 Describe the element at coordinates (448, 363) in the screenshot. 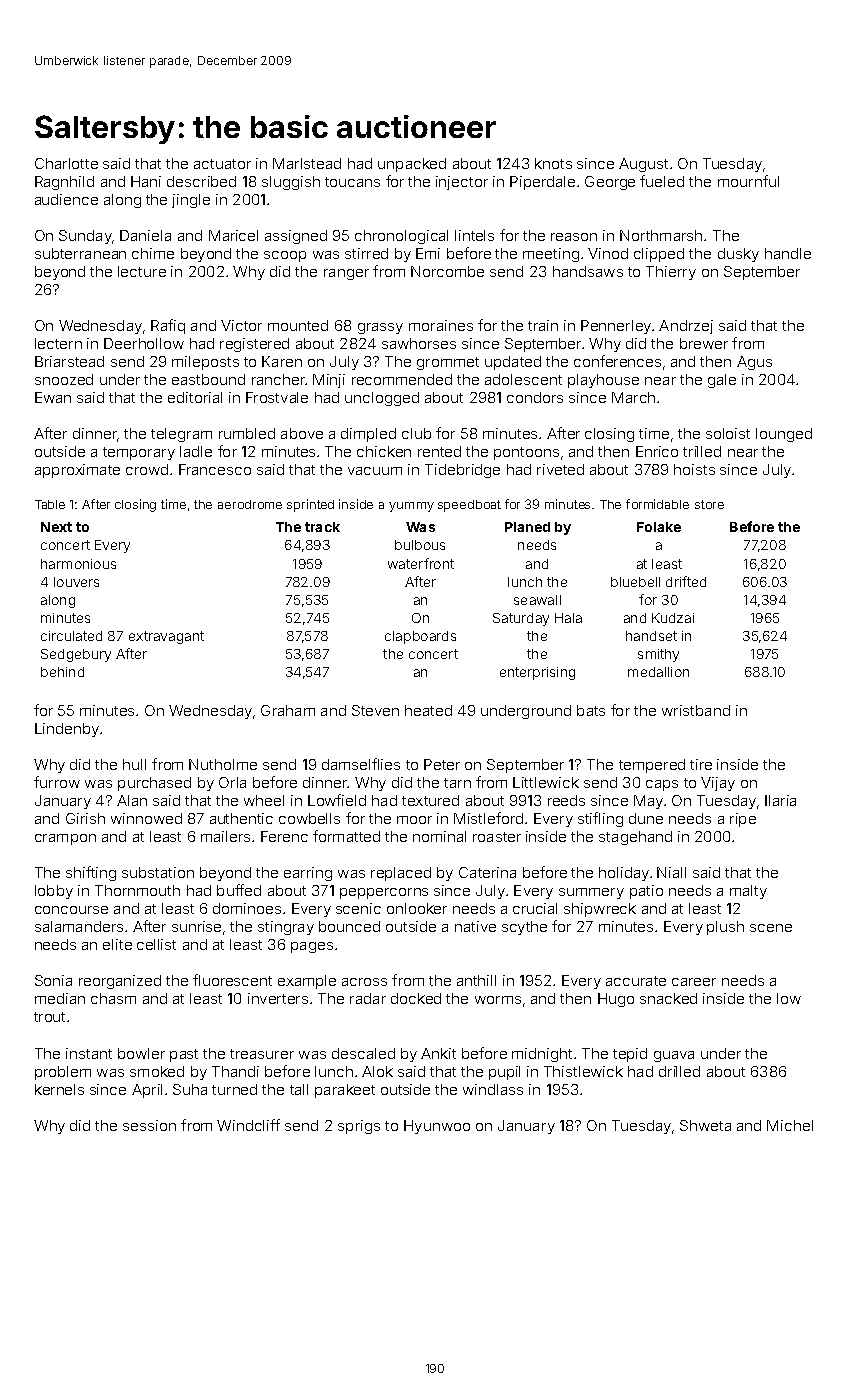

I see `grommet` at that location.
